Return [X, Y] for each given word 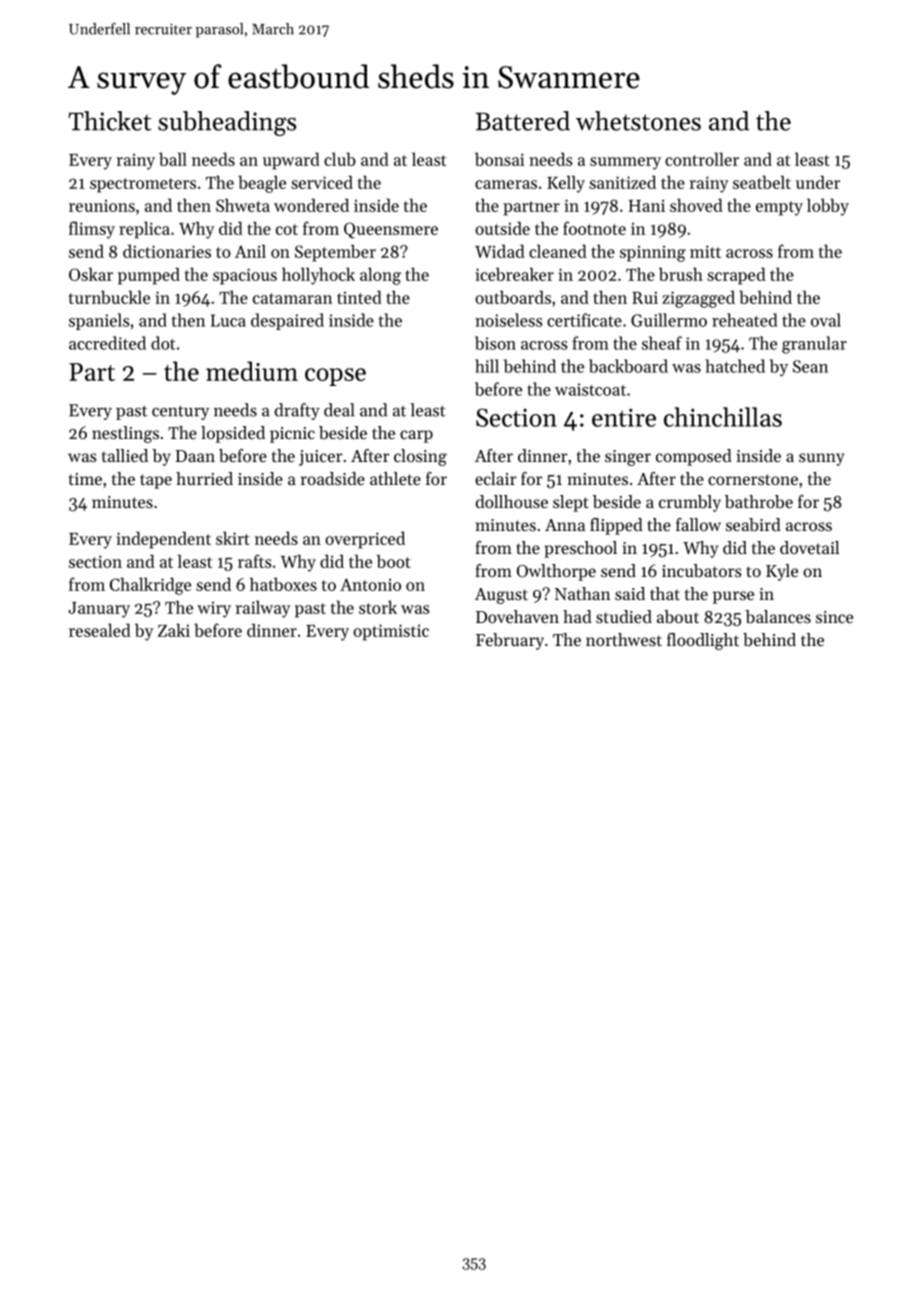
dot [163, 343]
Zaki [174, 630]
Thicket [110, 121]
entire [624, 417]
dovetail [809, 547]
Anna [565, 525]
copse [335, 377]
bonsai [499, 159]
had [577, 616]
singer [628, 458]
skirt [233, 538]
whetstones [638, 121]
